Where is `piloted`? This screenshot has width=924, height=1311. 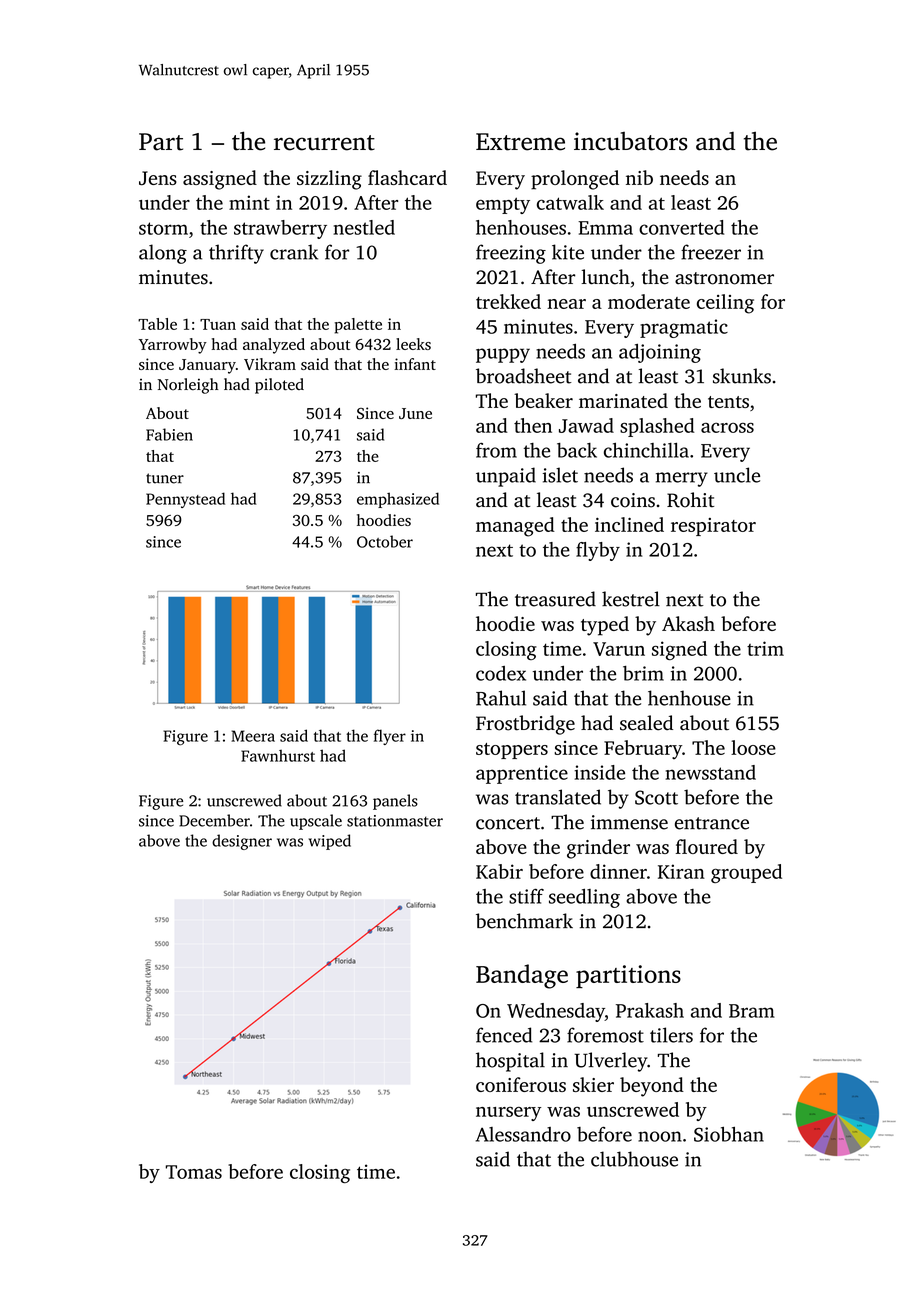 piloted is located at coordinates (279, 386).
